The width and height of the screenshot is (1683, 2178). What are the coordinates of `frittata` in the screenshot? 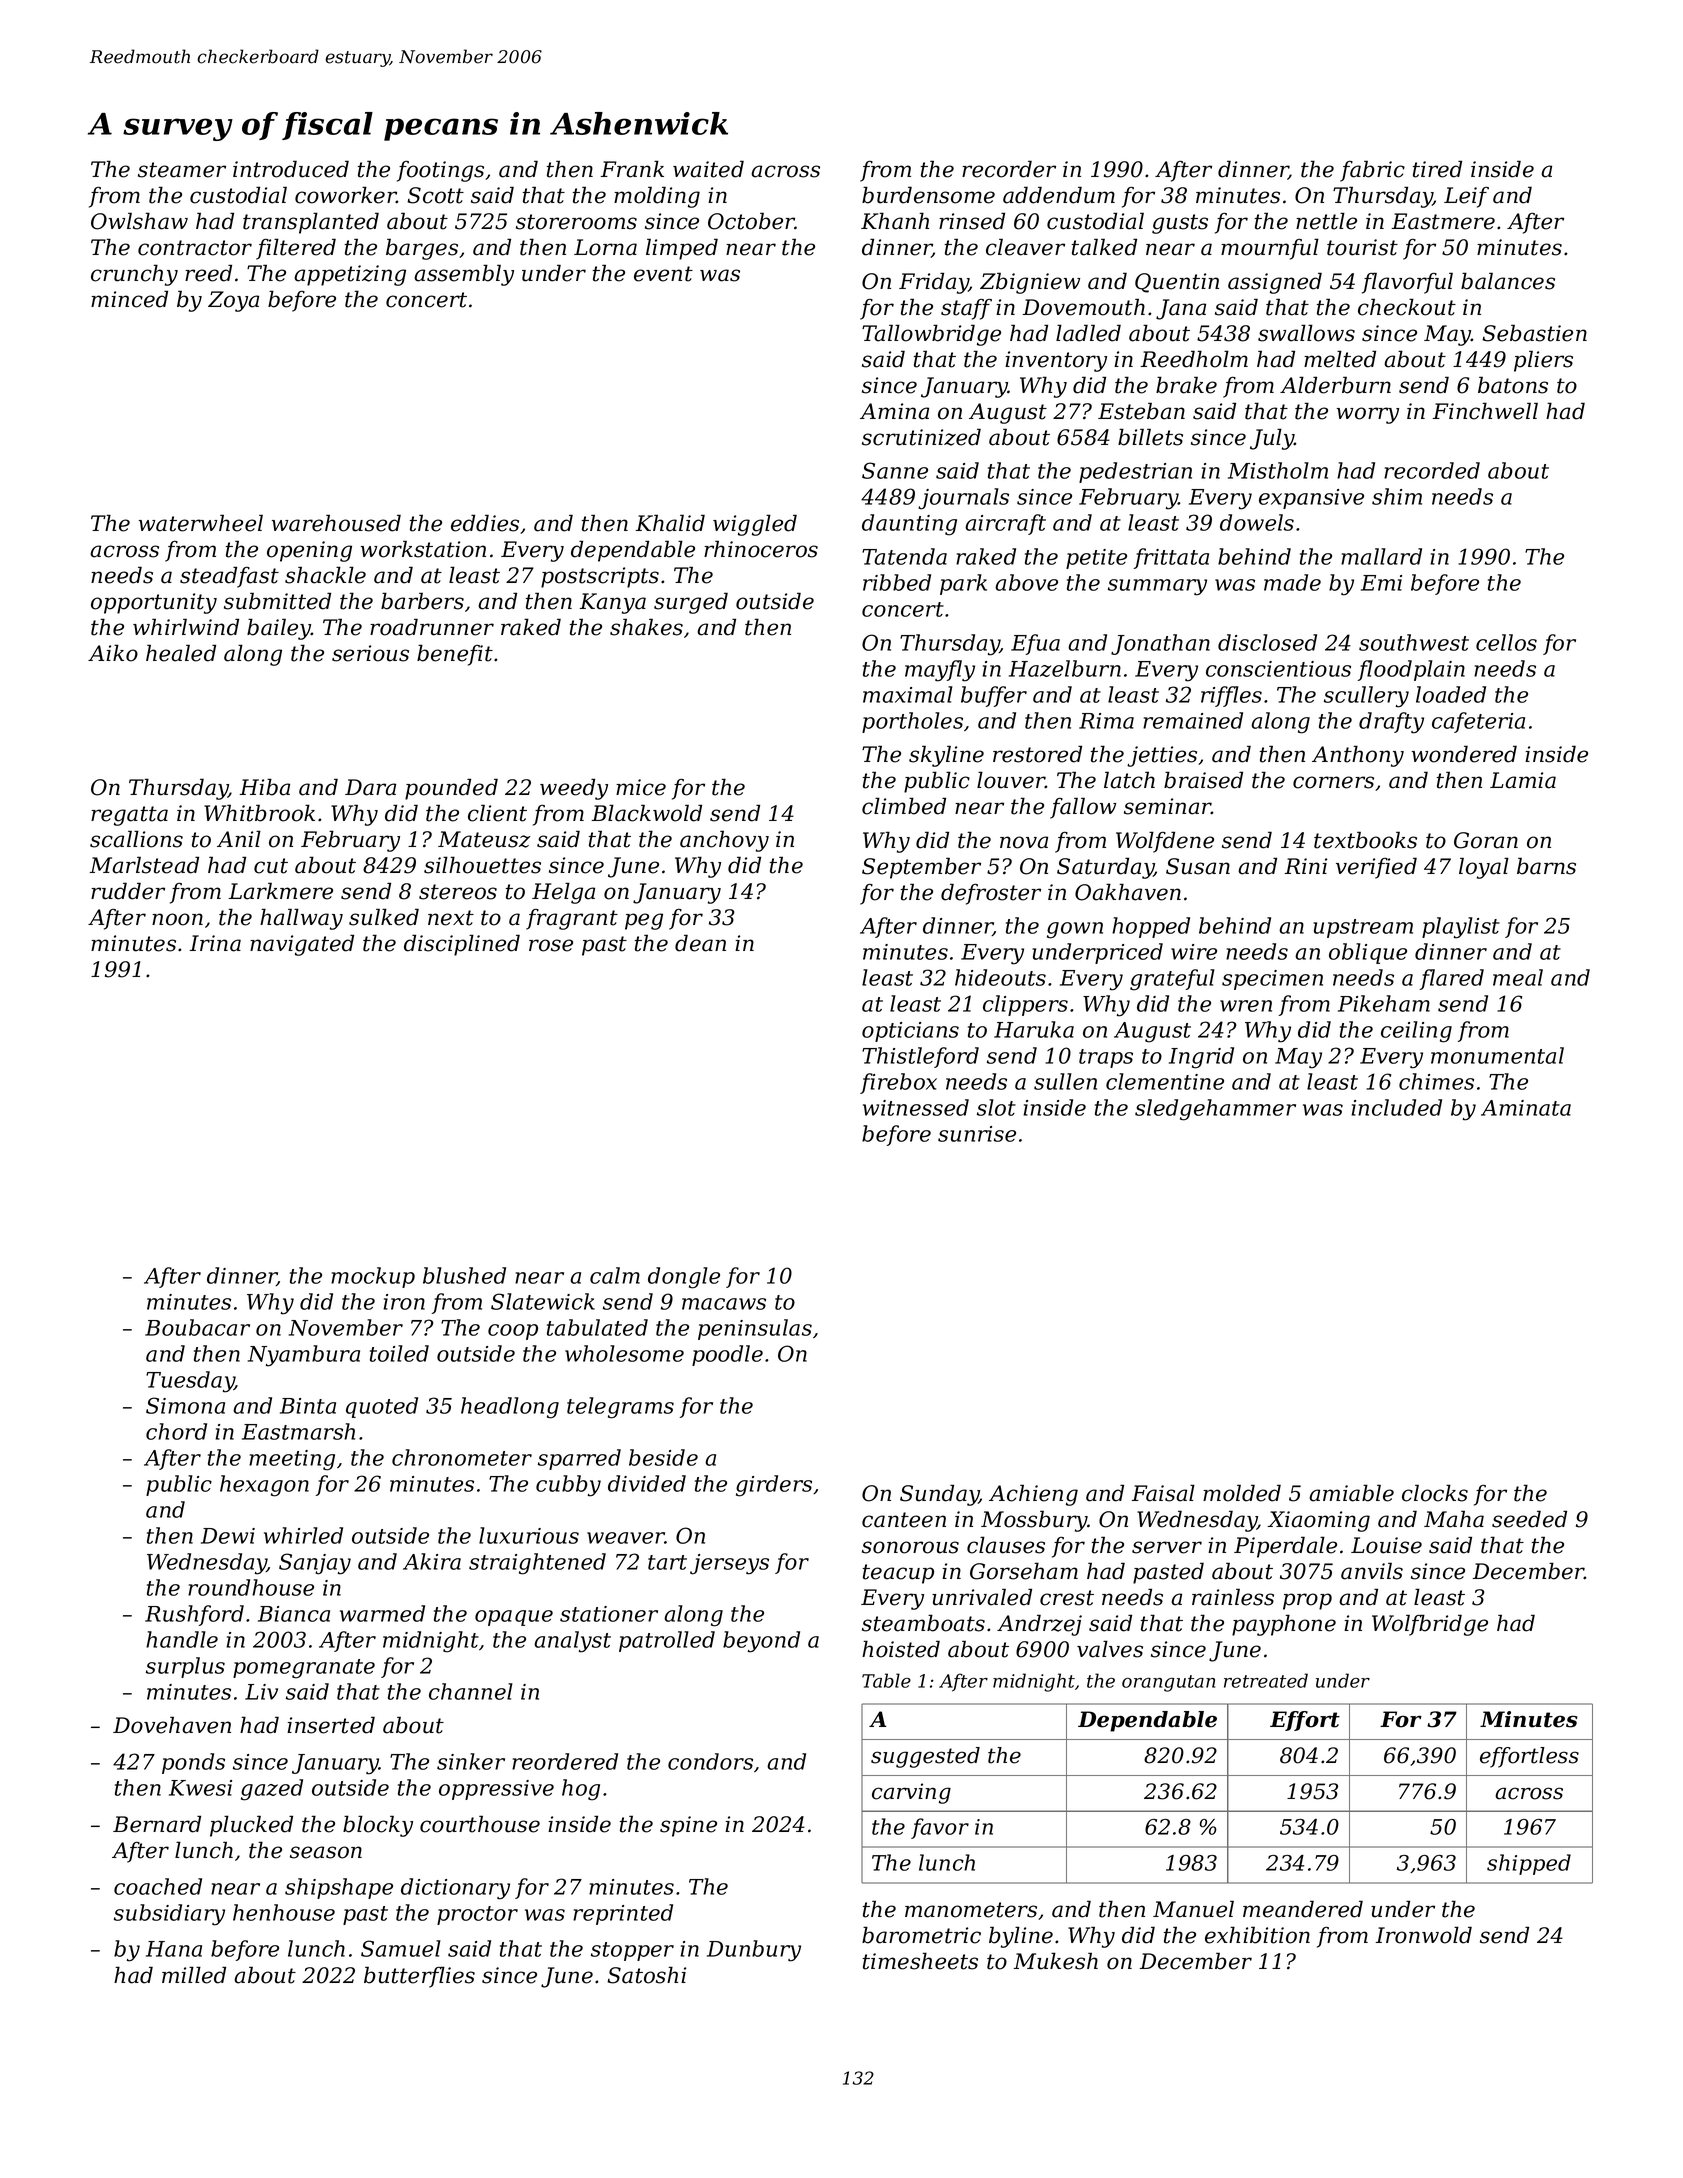 It's located at (1171, 558).
